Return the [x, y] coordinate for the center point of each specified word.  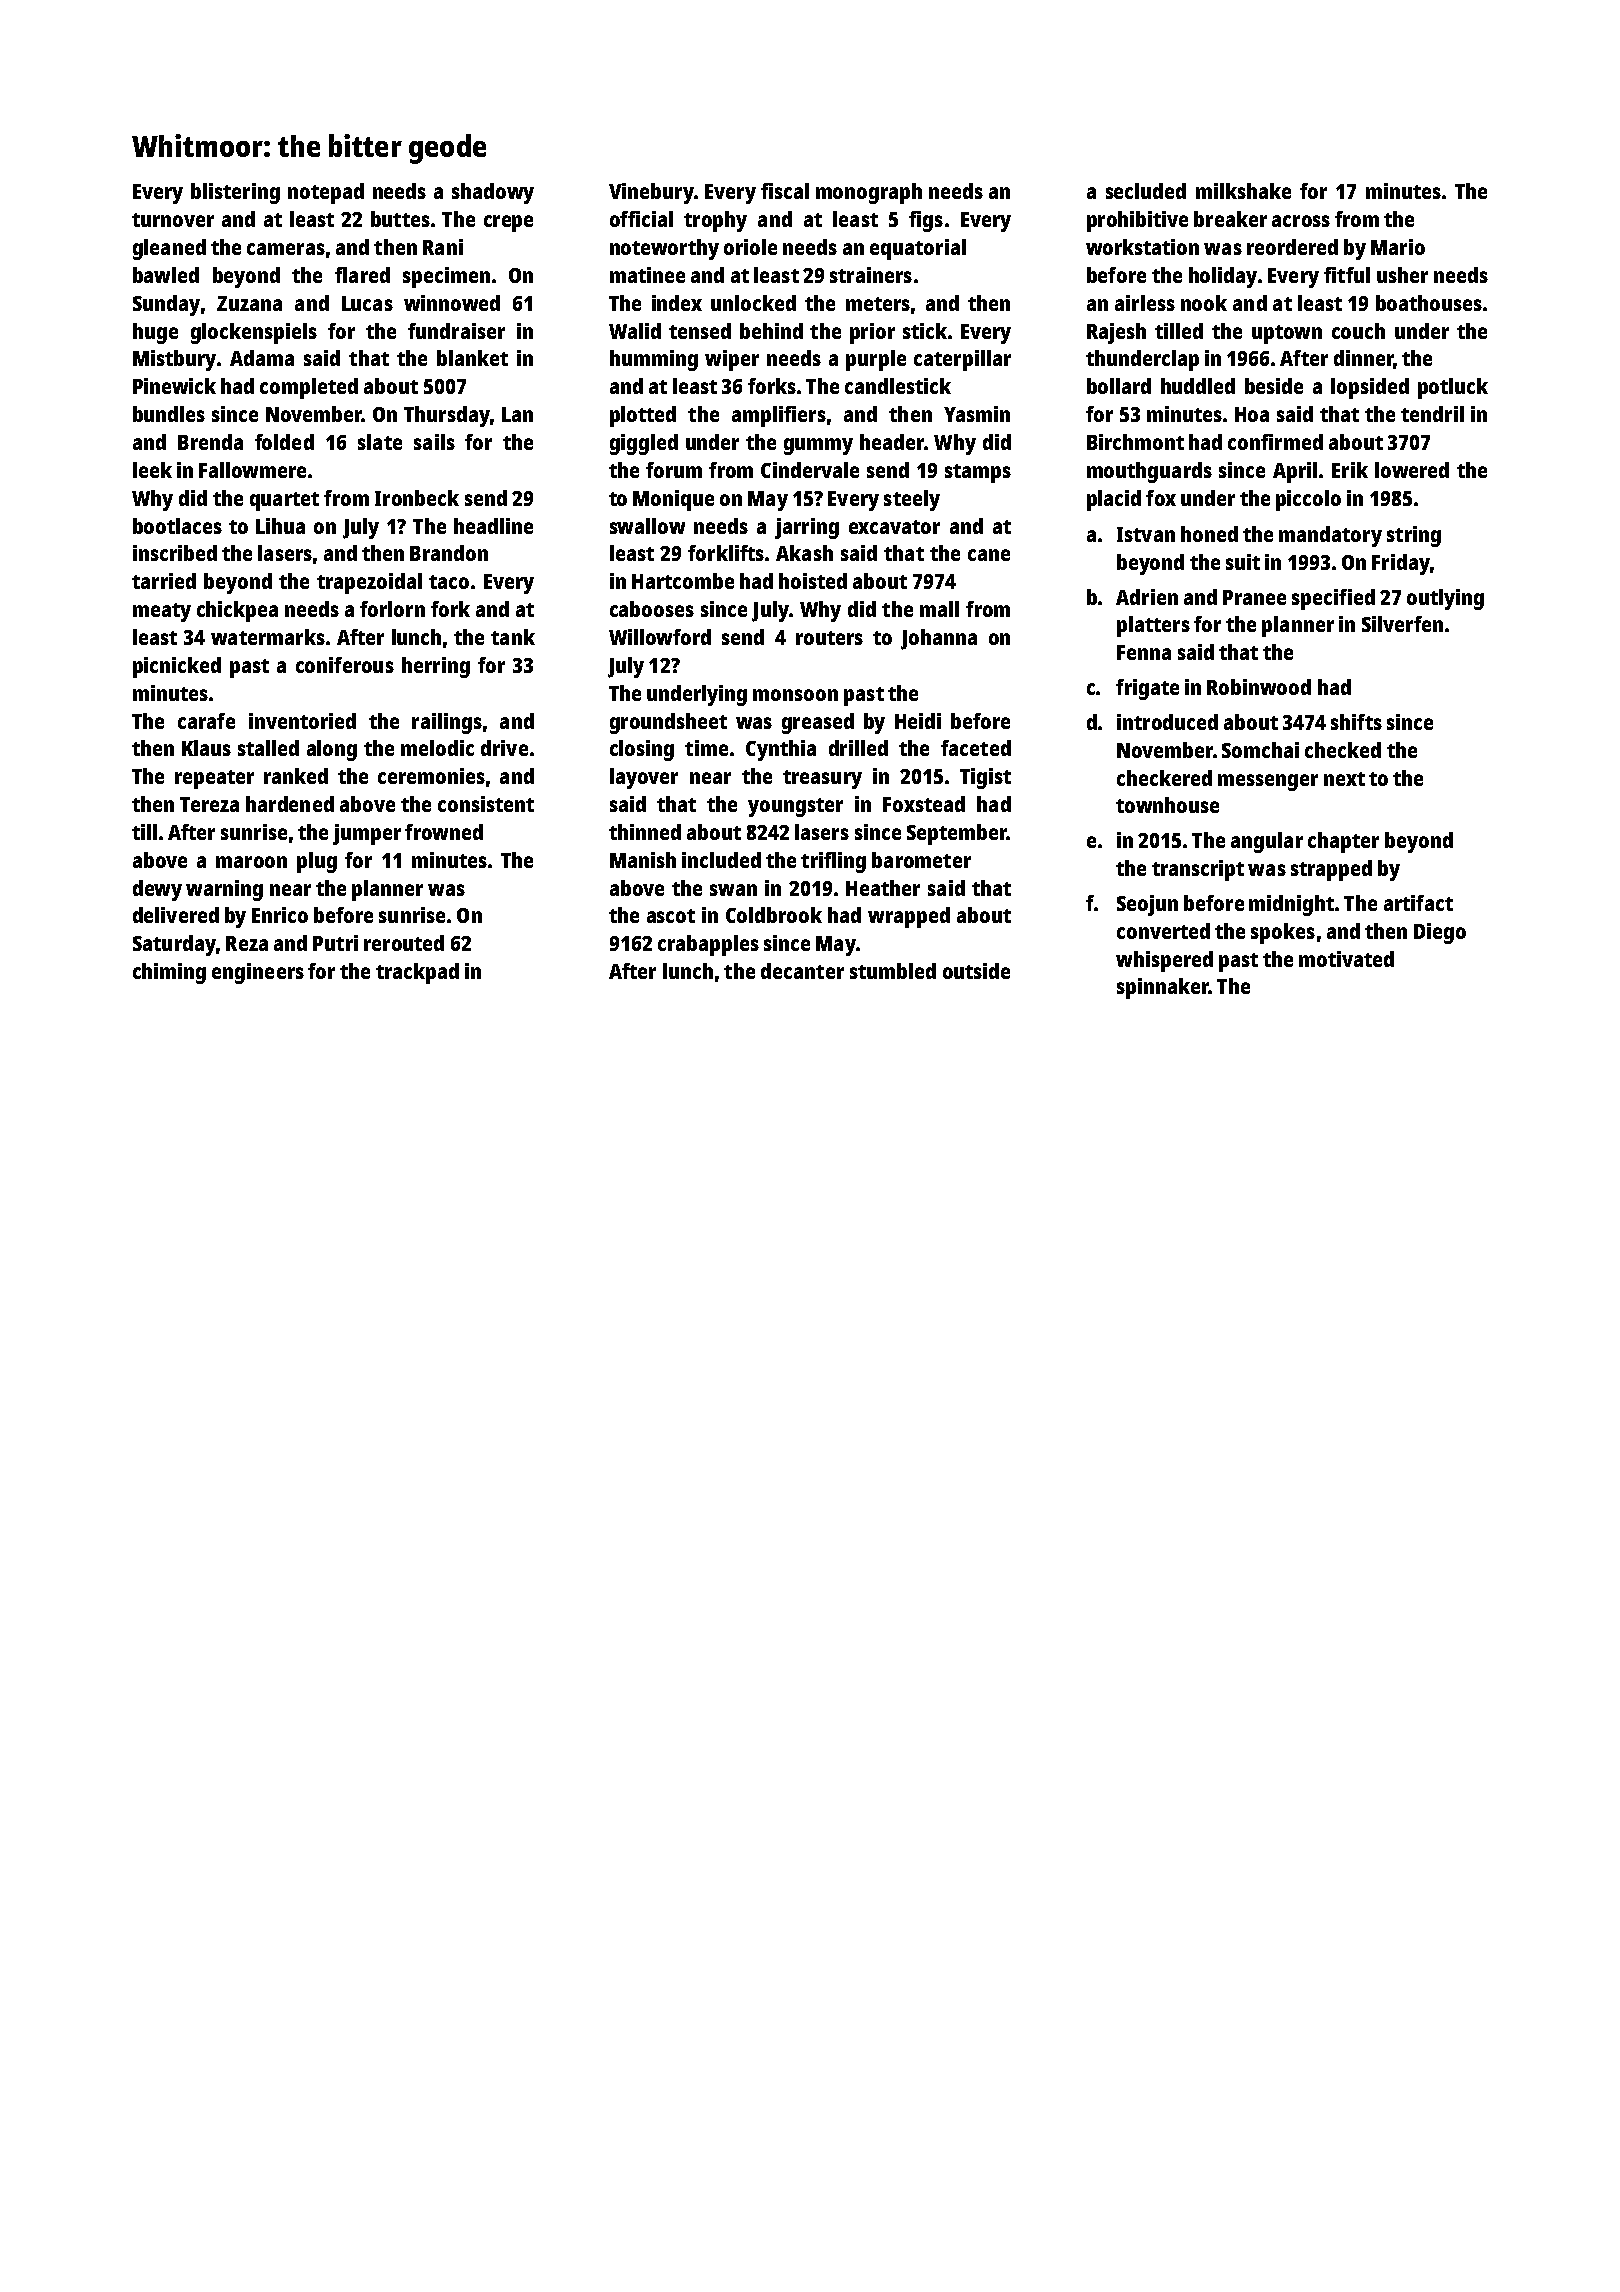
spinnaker [1163, 988]
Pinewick [174, 386]
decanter [802, 971]
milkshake [1243, 191]
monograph [869, 193]
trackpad [417, 973]
